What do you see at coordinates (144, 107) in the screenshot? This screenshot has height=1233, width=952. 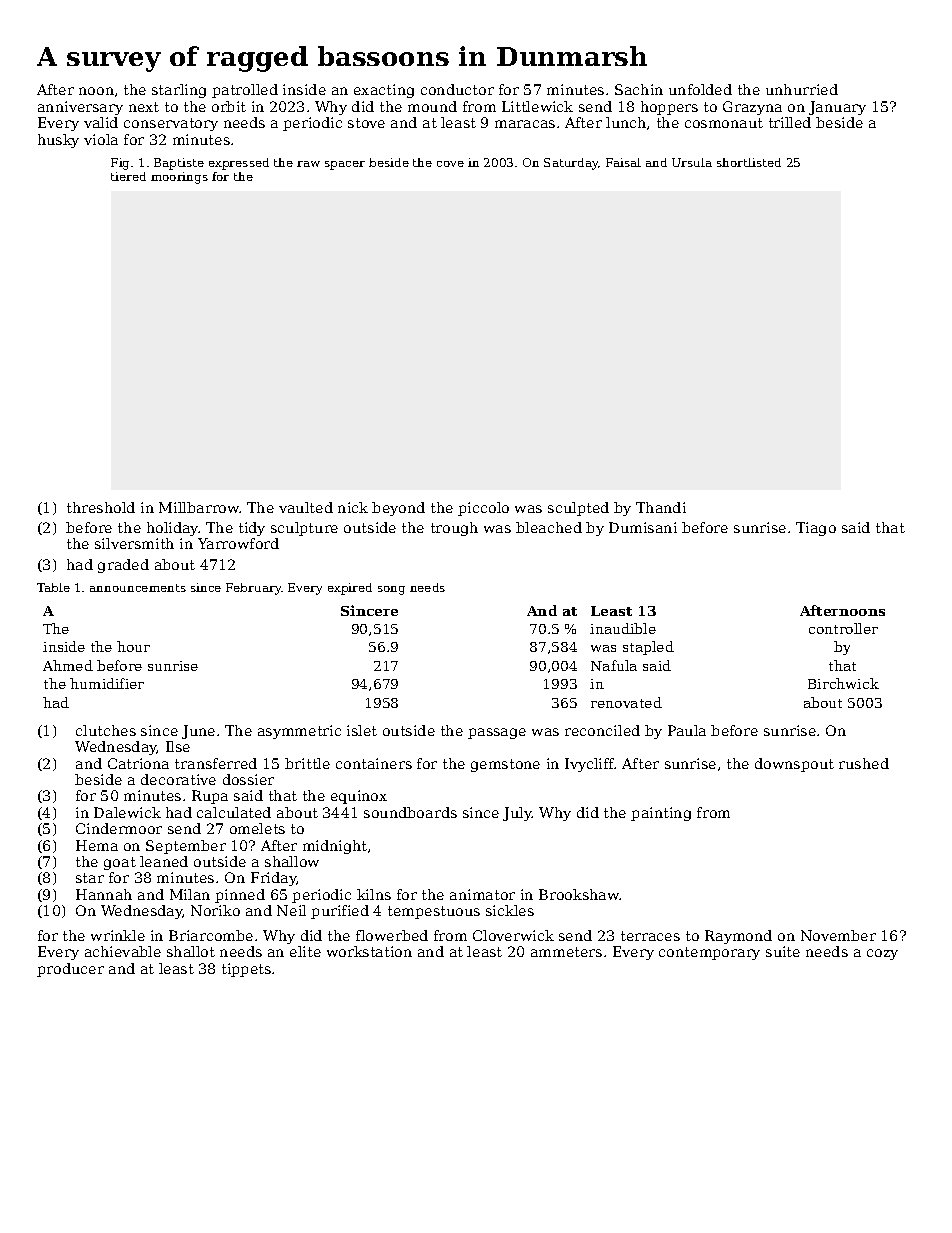 I see `next` at bounding box center [144, 107].
